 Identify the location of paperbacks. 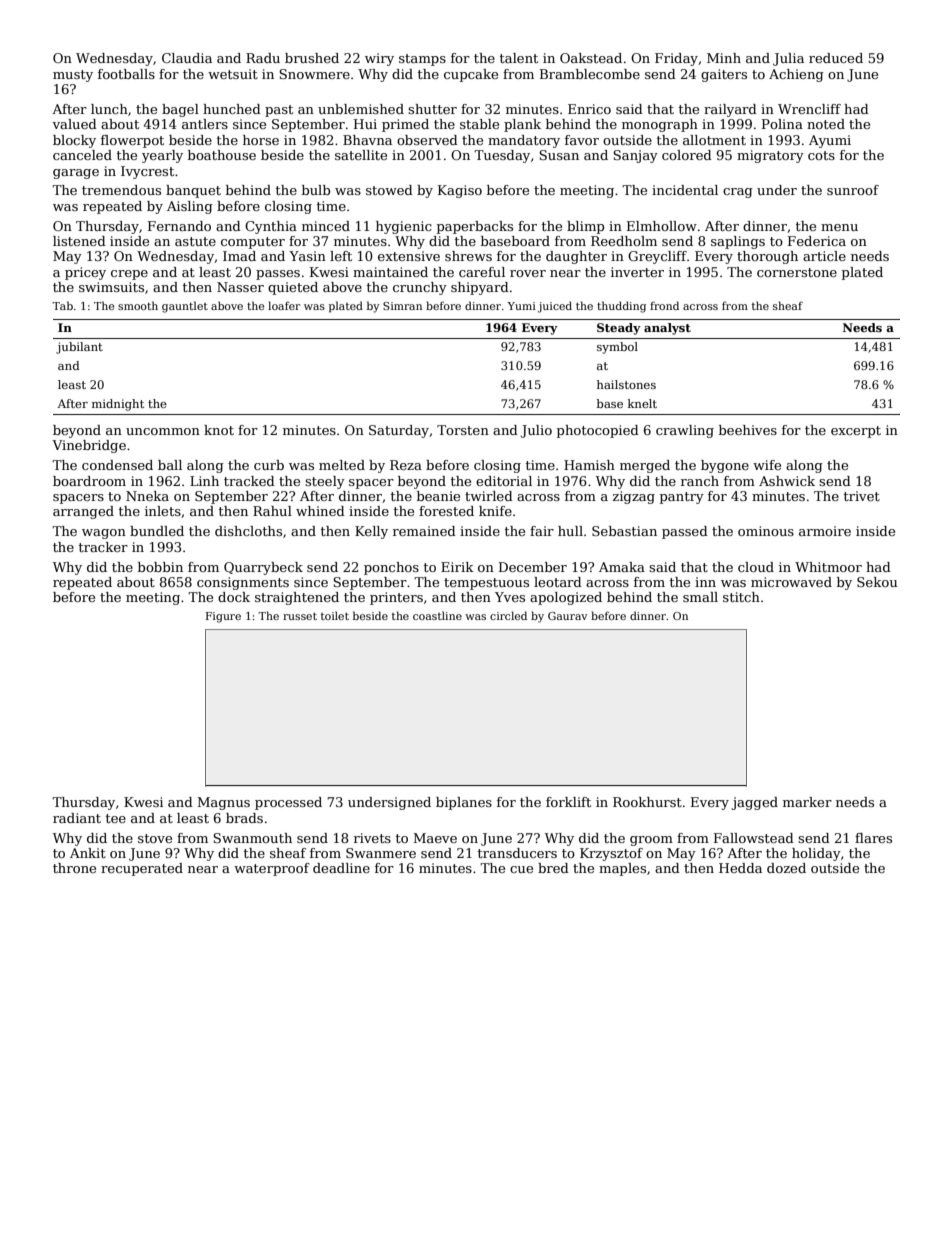
(475, 227).
